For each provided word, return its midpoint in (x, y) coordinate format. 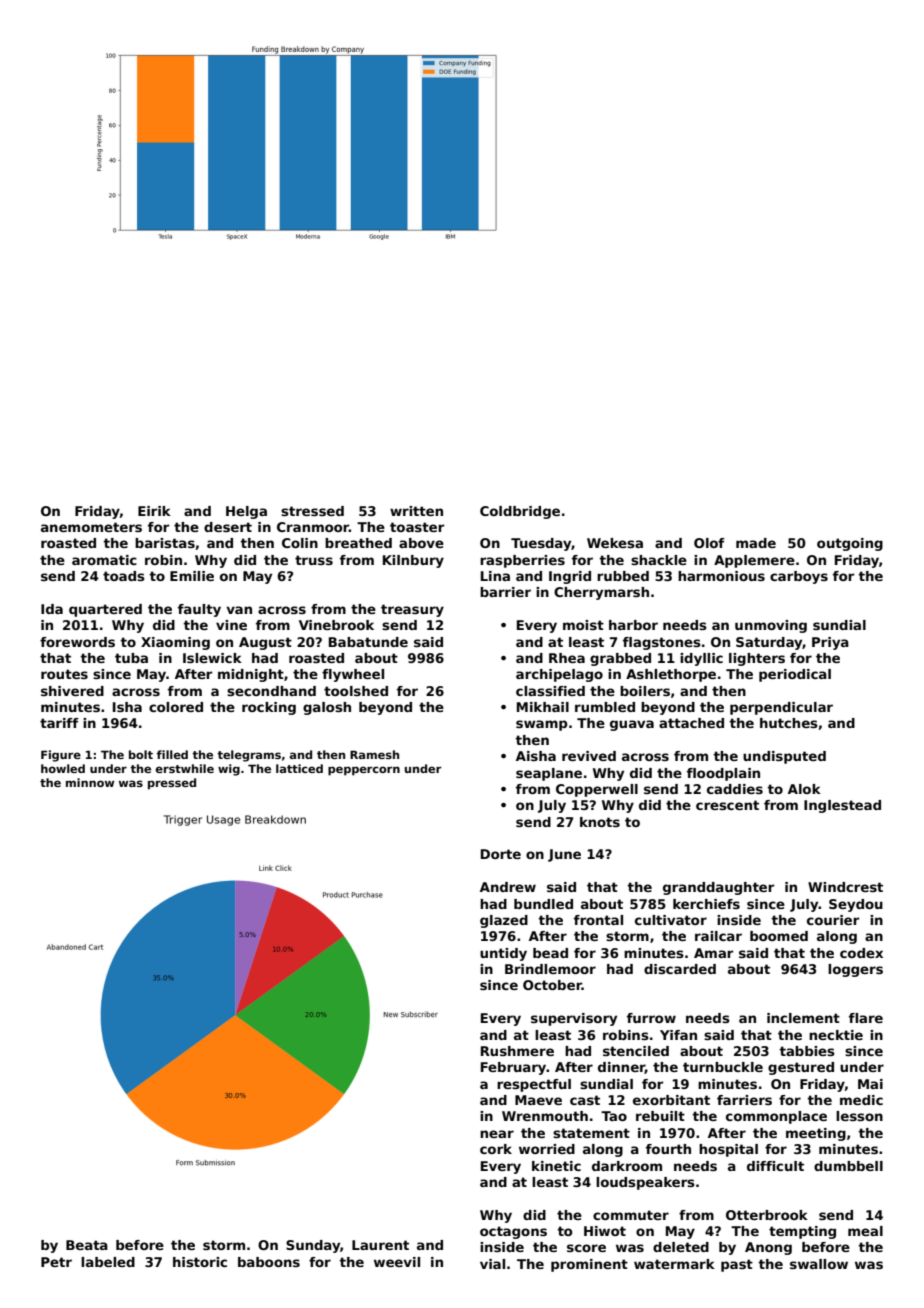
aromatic (104, 560)
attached (691, 723)
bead (550, 953)
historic (200, 1262)
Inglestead (842, 806)
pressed (172, 784)
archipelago (559, 675)
